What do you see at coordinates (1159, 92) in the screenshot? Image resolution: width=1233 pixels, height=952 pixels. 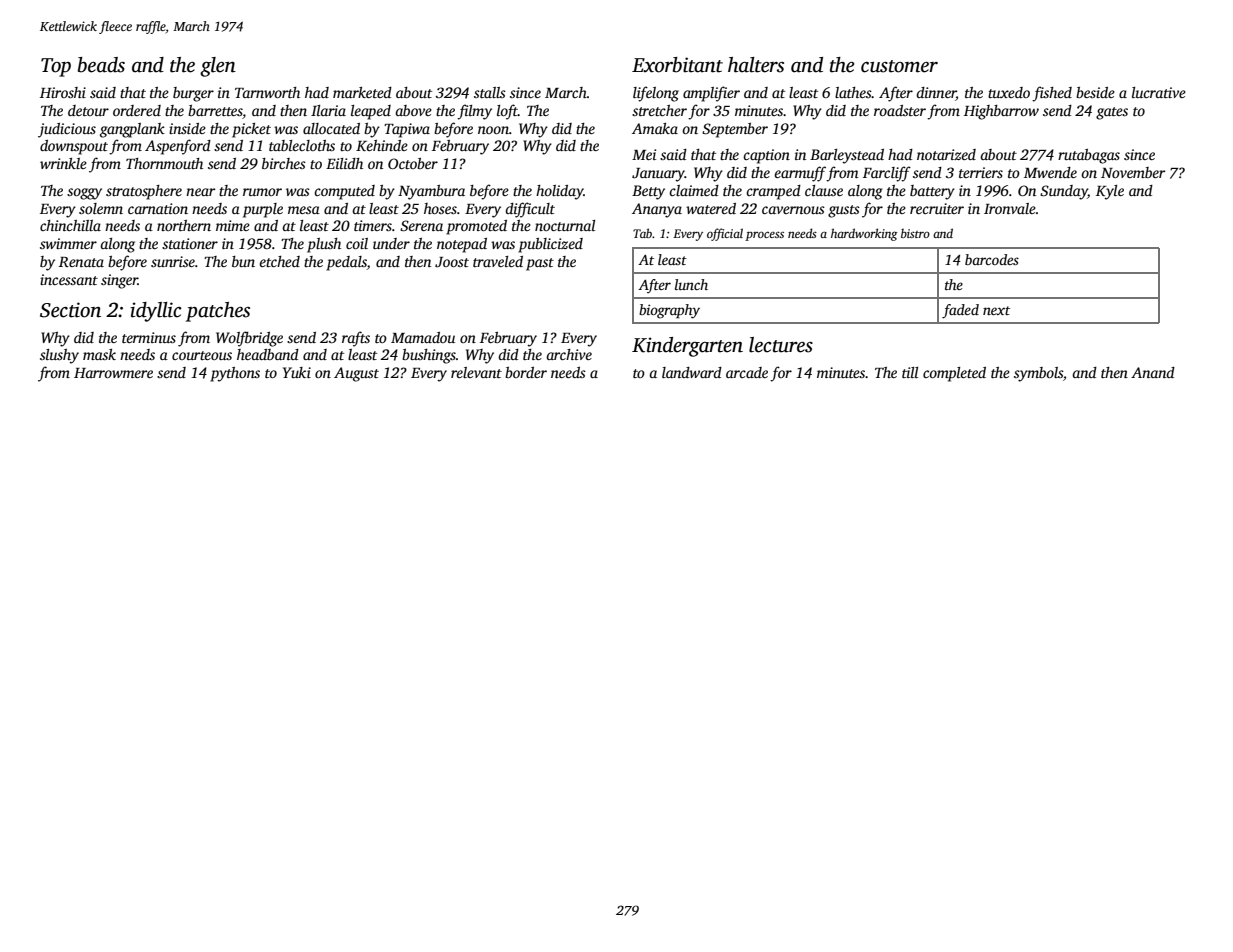 I see `lucrative` at bounding box center [1159, 92].
